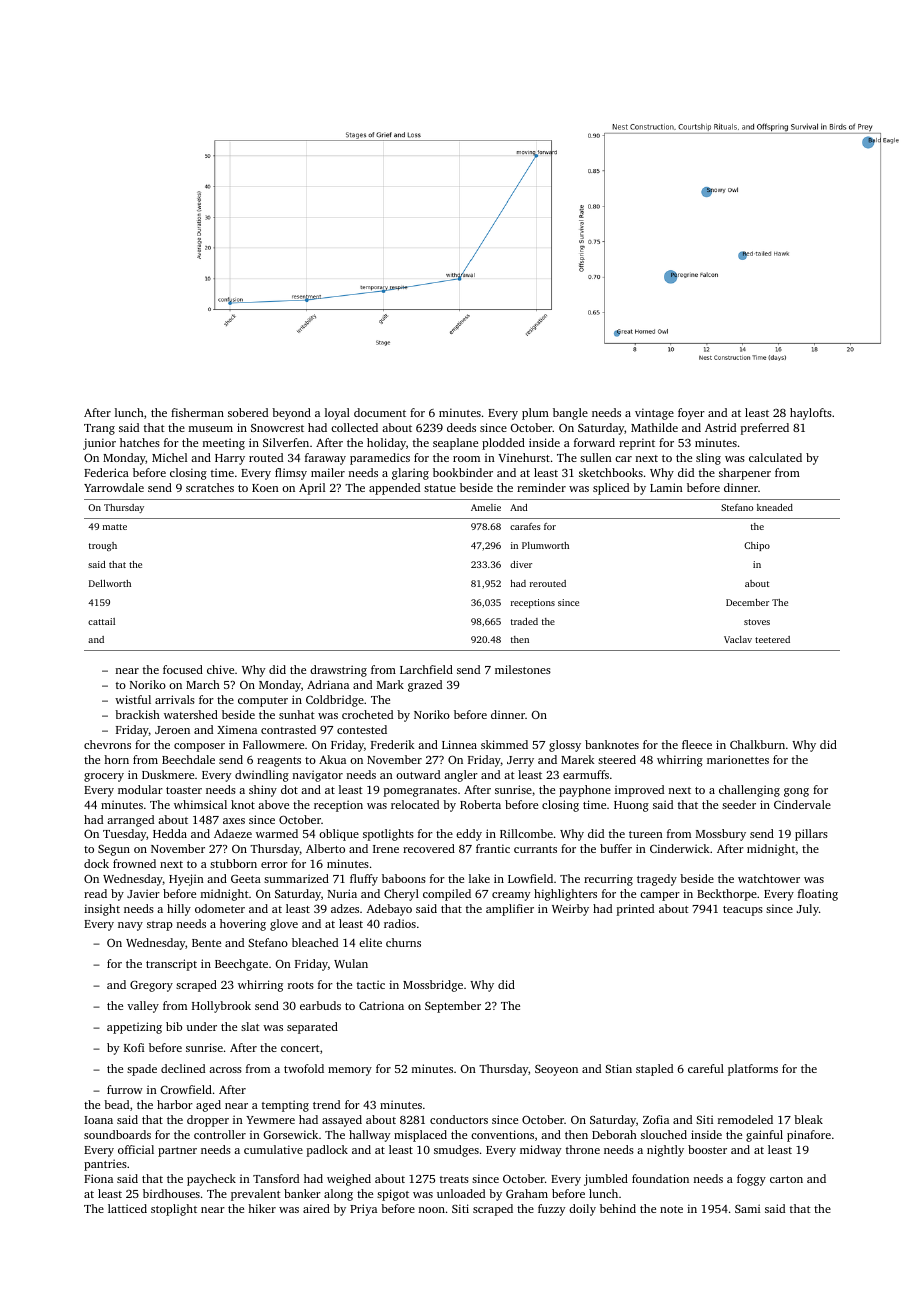  I want to click on Trang, so click(99, 429).
